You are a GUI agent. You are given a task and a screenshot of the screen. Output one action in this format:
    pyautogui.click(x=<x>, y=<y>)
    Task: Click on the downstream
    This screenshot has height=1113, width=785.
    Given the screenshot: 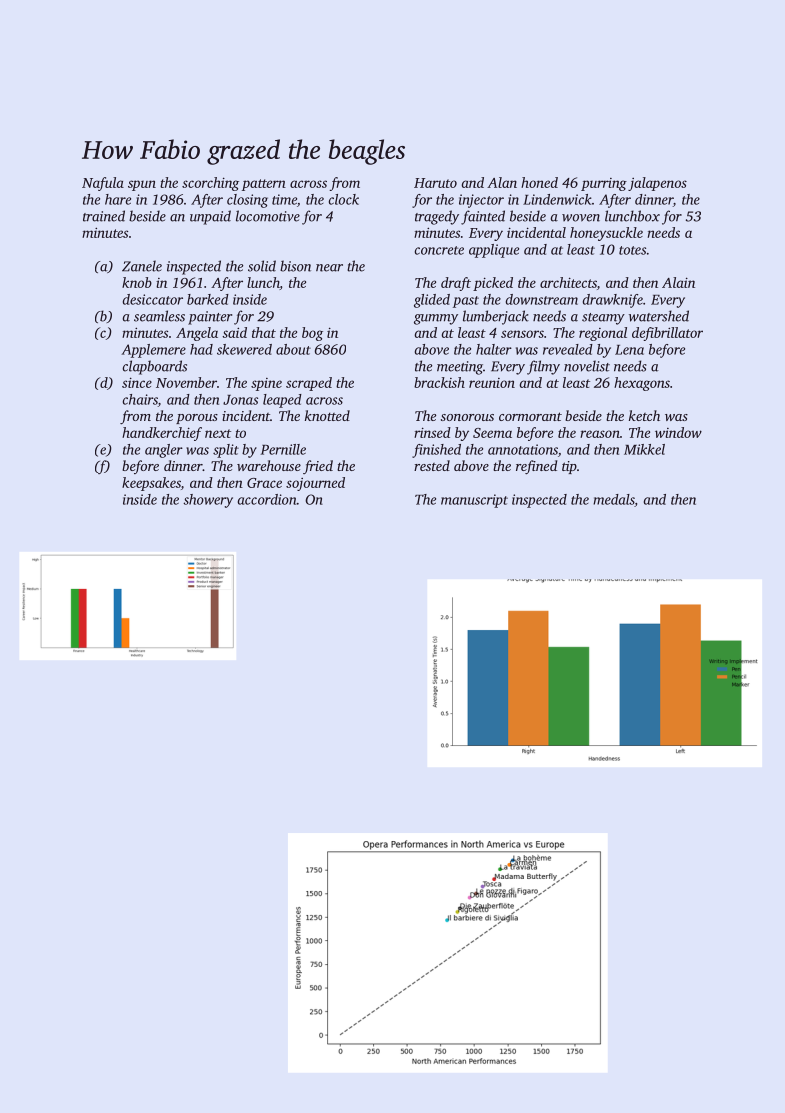 What is the action you would take?
    pyautogui.click(x=542, y=299)
